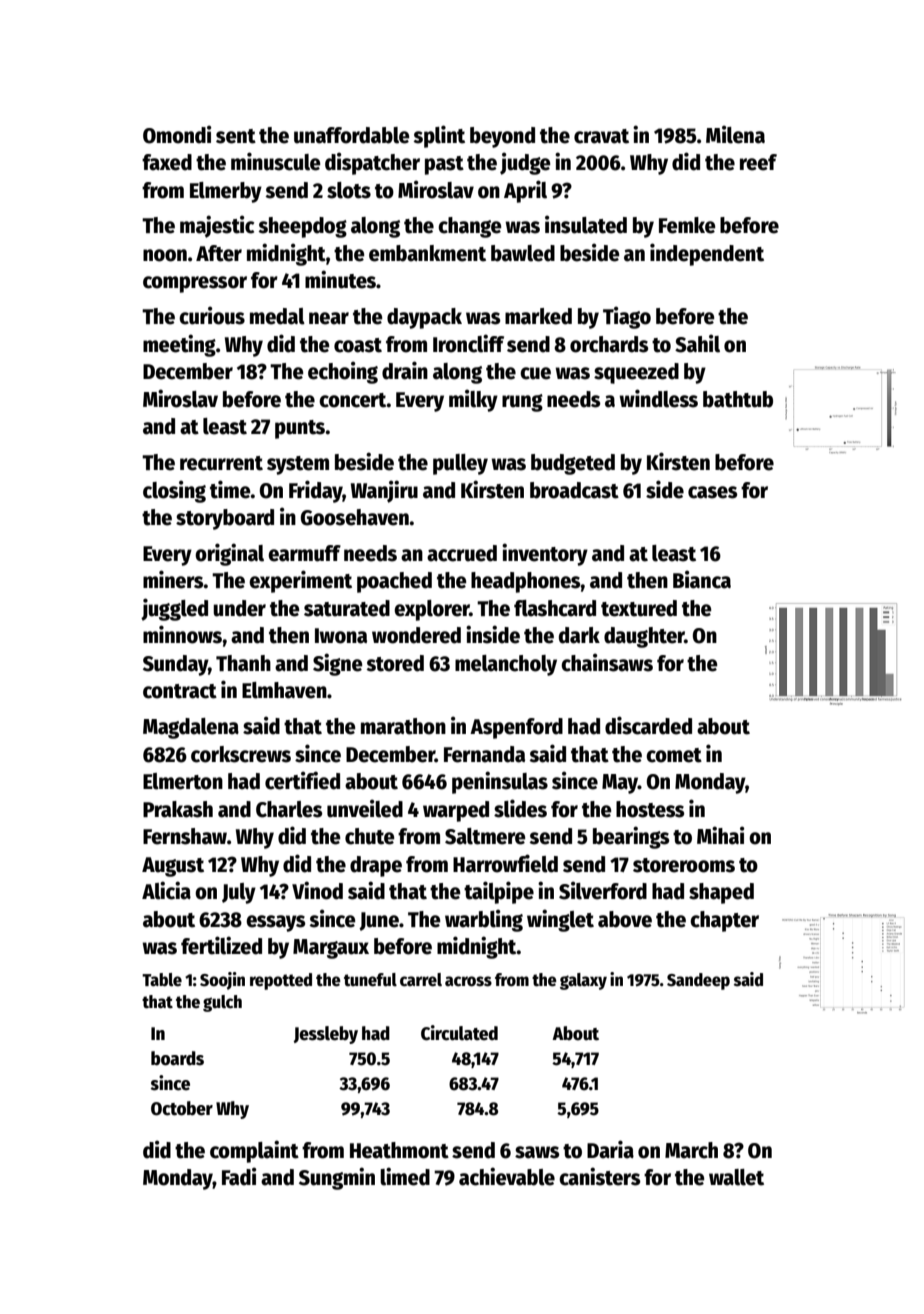 Image resolution: width=924 pixels, height=1314 pixels. I want to click on Bianca, so click(702, 579).
